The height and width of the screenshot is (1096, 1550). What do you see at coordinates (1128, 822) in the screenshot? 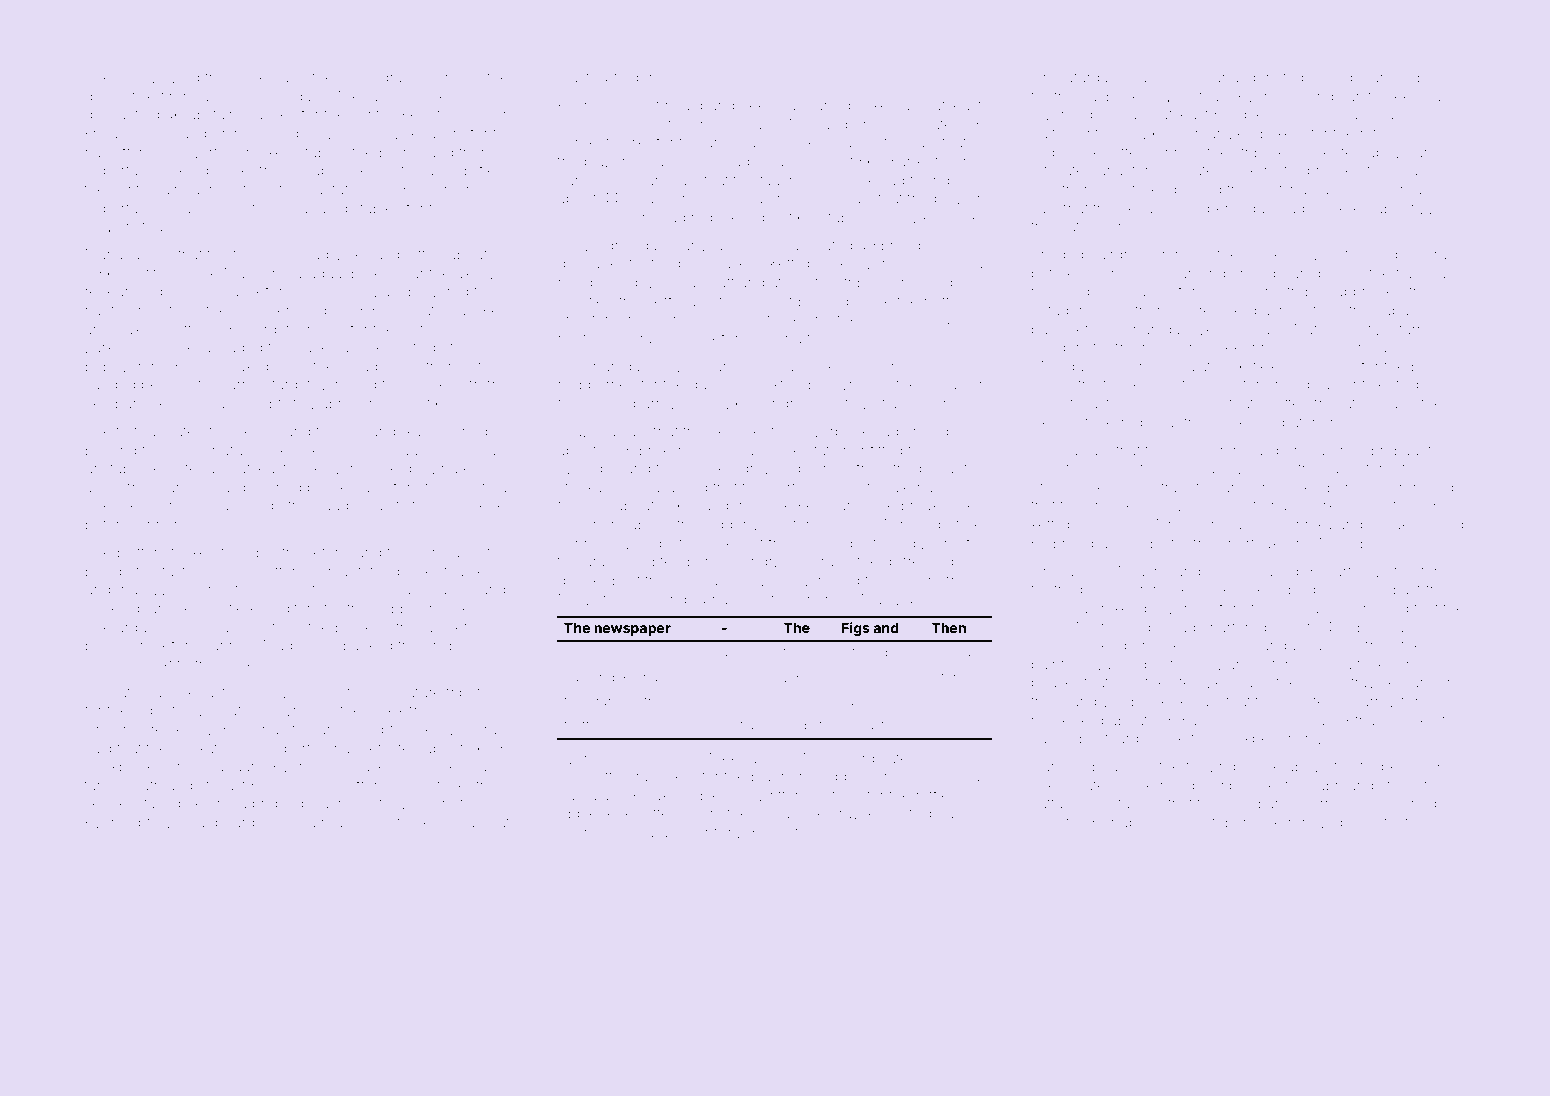
I see `hubs` at bounding box center [1128, 822].
